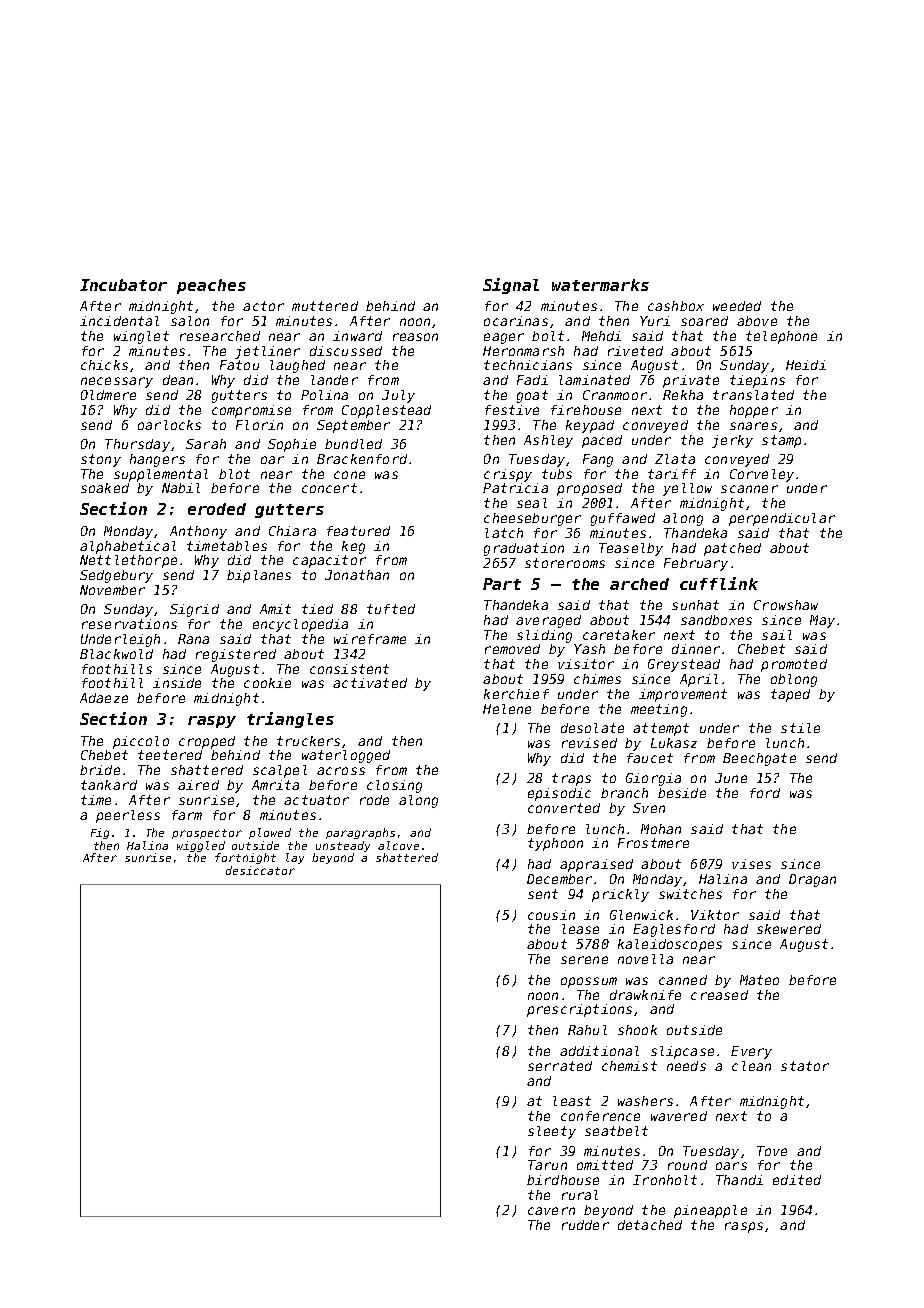  I want to click on guffawed, so click(623, 519).
